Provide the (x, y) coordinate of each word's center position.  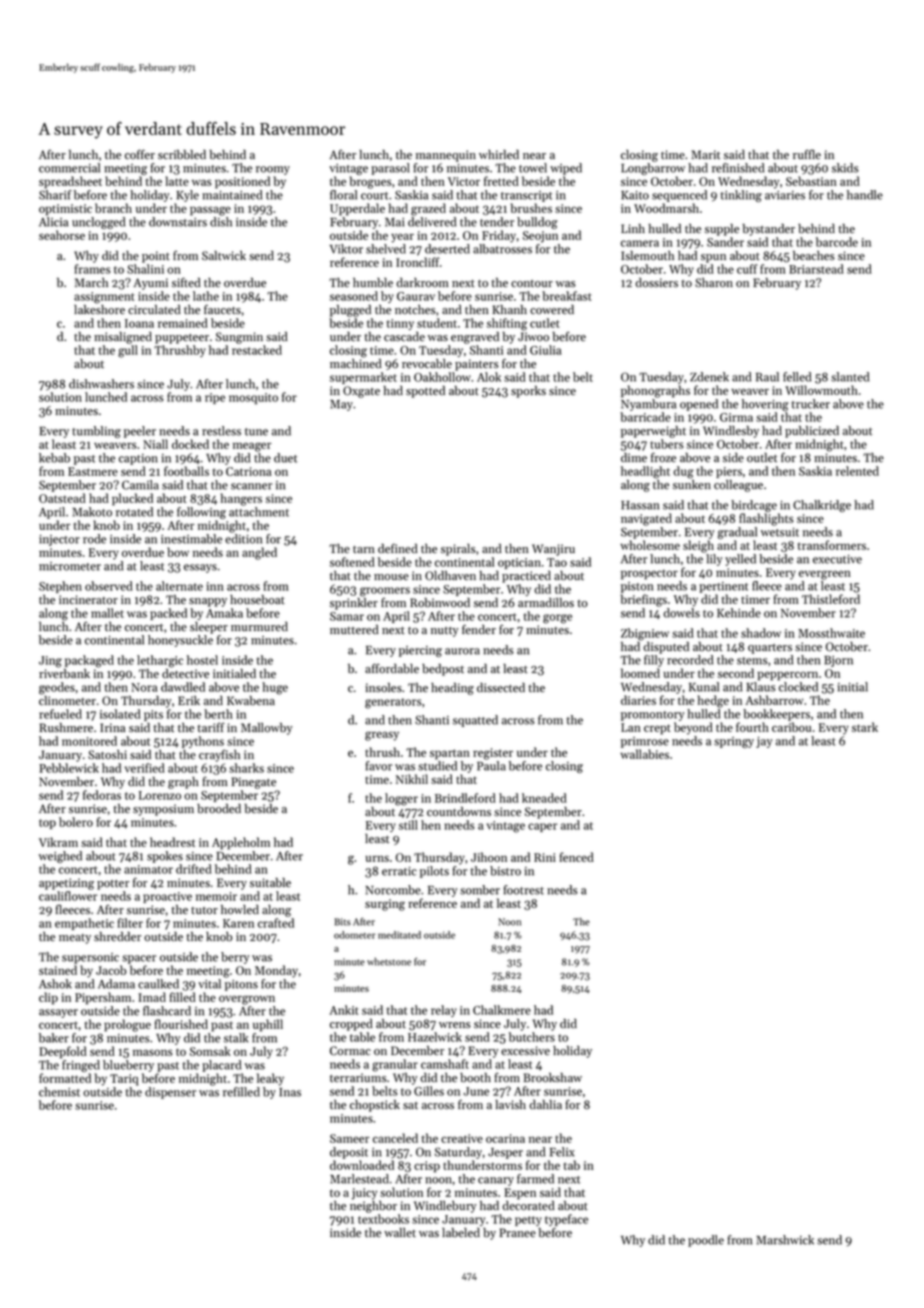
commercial (69, 168)
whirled (499, 154)
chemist (59, 1092)
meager (252, 447)
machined (356, 364)
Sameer (349, 1138)
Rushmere (66, 728)
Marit (705, 154)
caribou (791, 727)
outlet (762, 457)
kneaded (544, 798)
